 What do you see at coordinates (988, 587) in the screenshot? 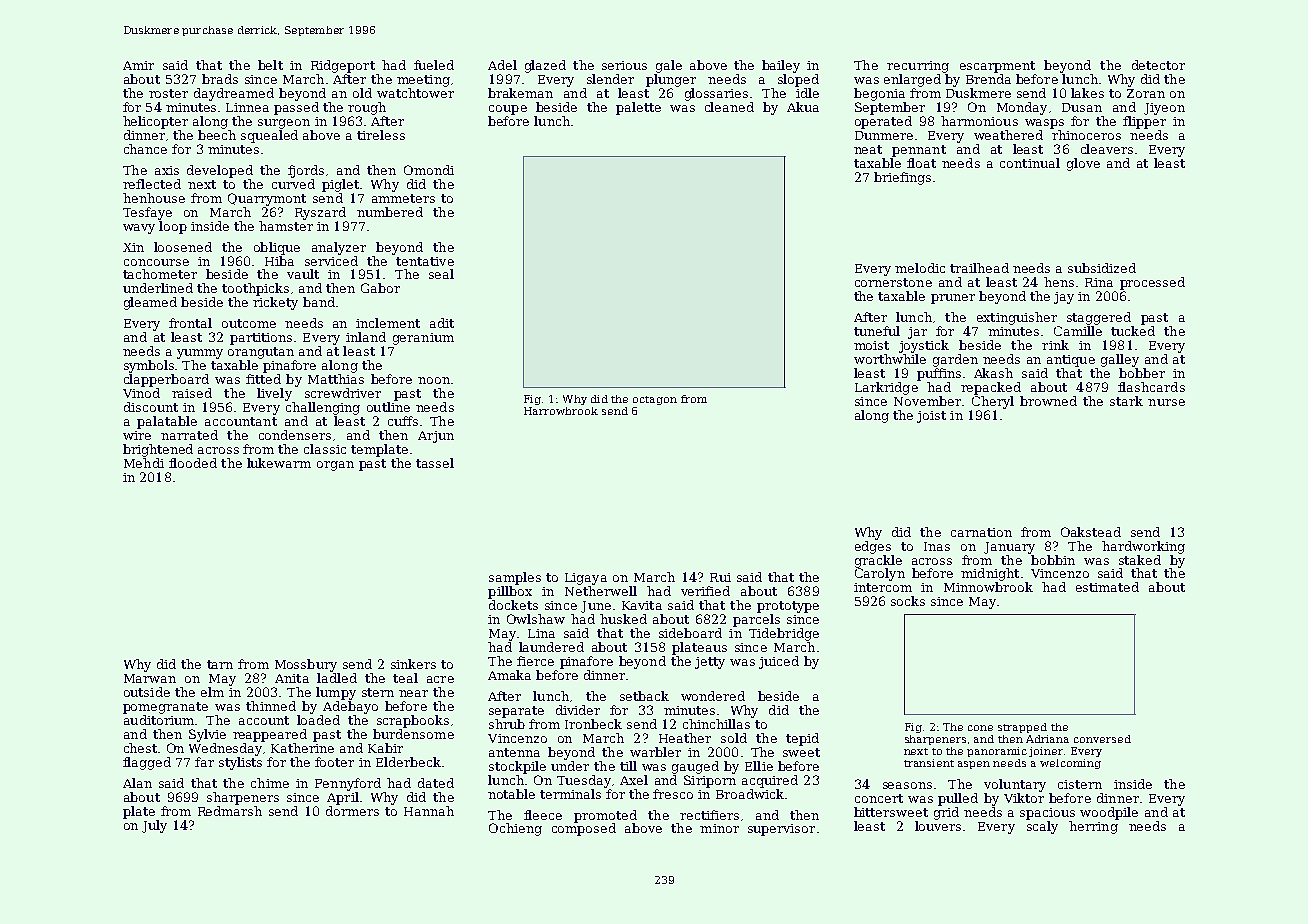
I see `Minnowbrook` at bounding box center [988, 587].
